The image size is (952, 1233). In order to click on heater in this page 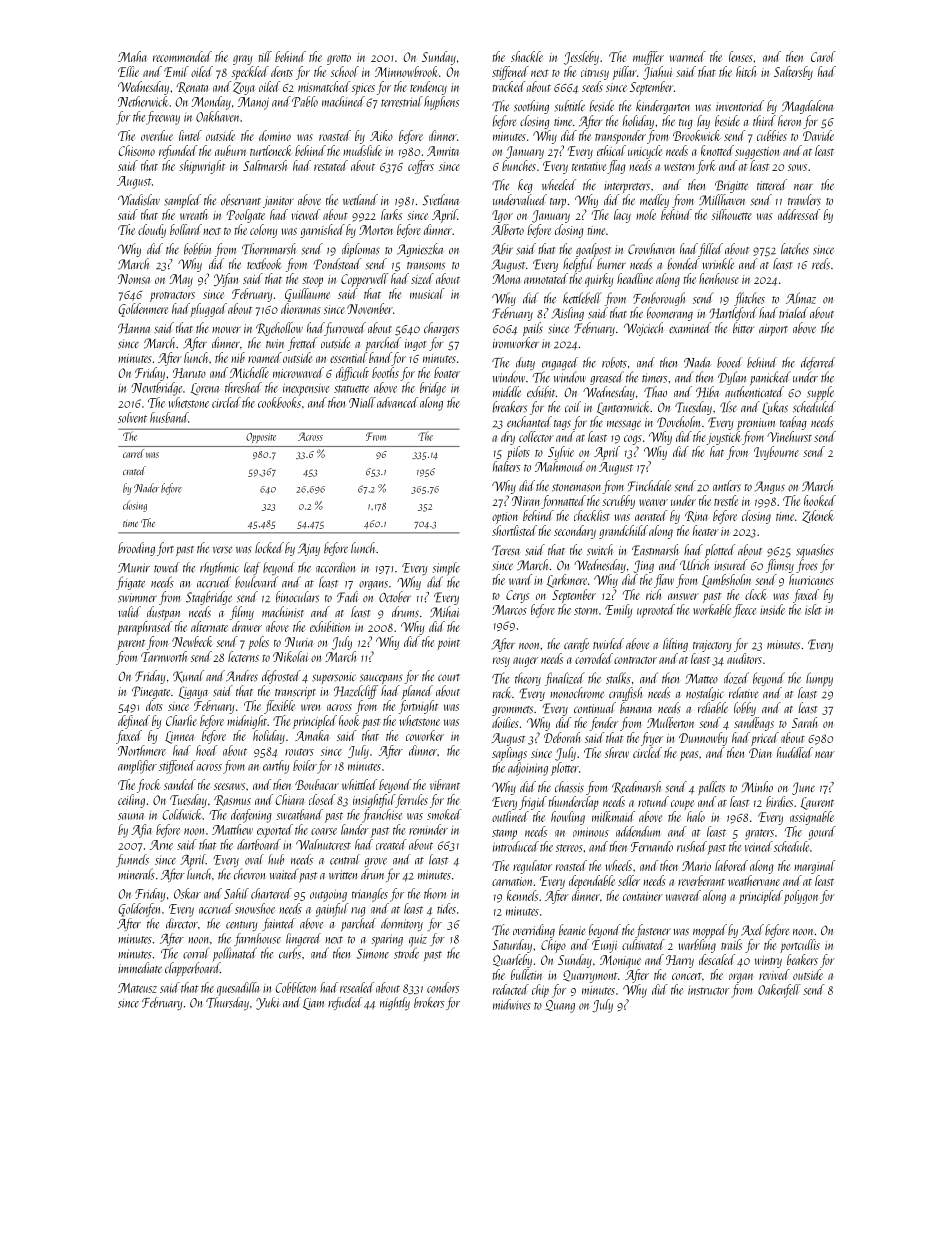, I will do `click(706, 530)`.
